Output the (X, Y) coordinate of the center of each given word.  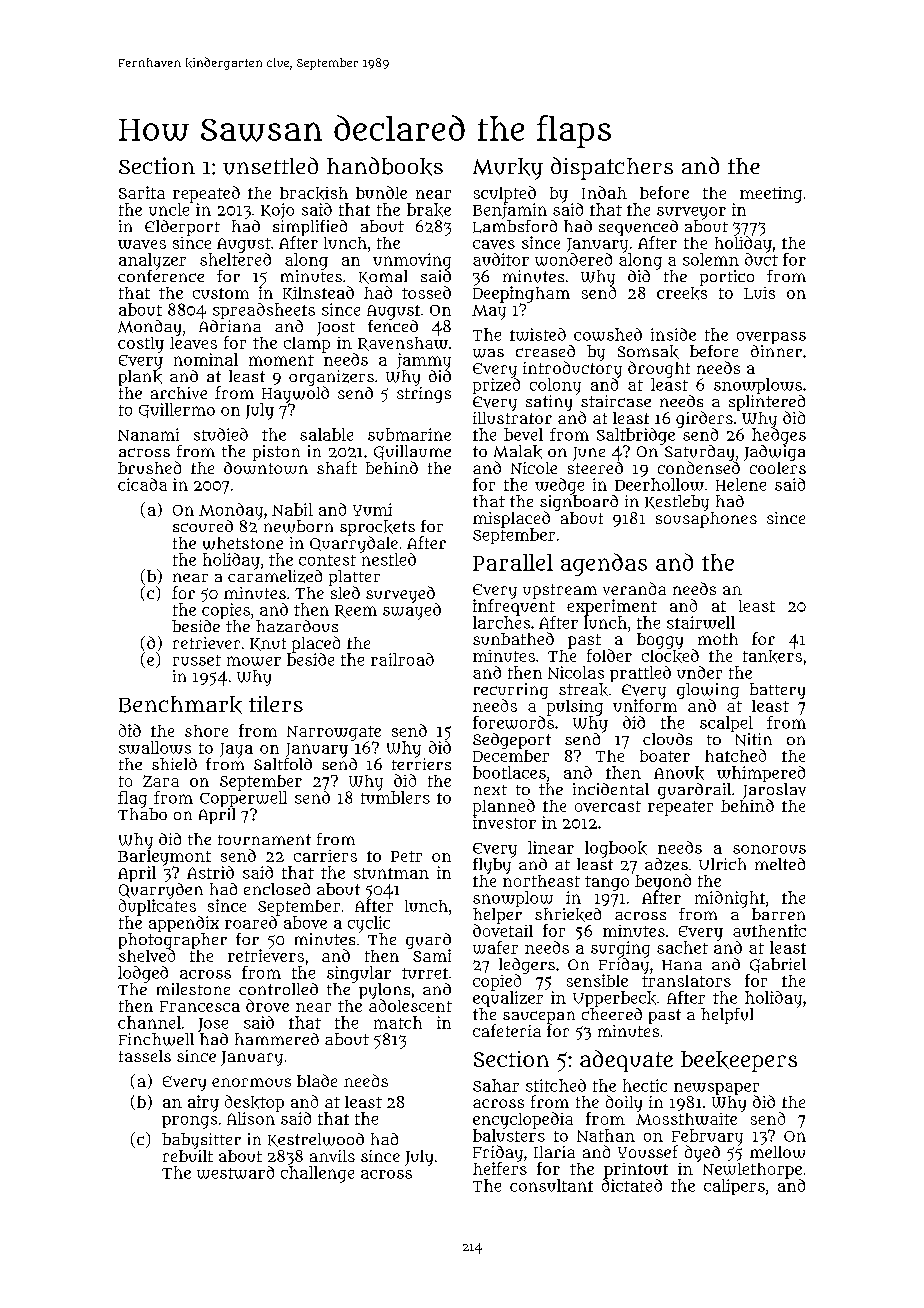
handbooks (385, 166)
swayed (412, 611)
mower (254, 661)
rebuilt (188, 1156)
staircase (616, 401)
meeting (771, 195)
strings (424, 395)
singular (359, 974)
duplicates (157, 907)
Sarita (142, 192)
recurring (511, 691)
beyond (663, 882)
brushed (149, 467)
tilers (276, 704)
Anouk (679, 773)
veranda (634, 588)
